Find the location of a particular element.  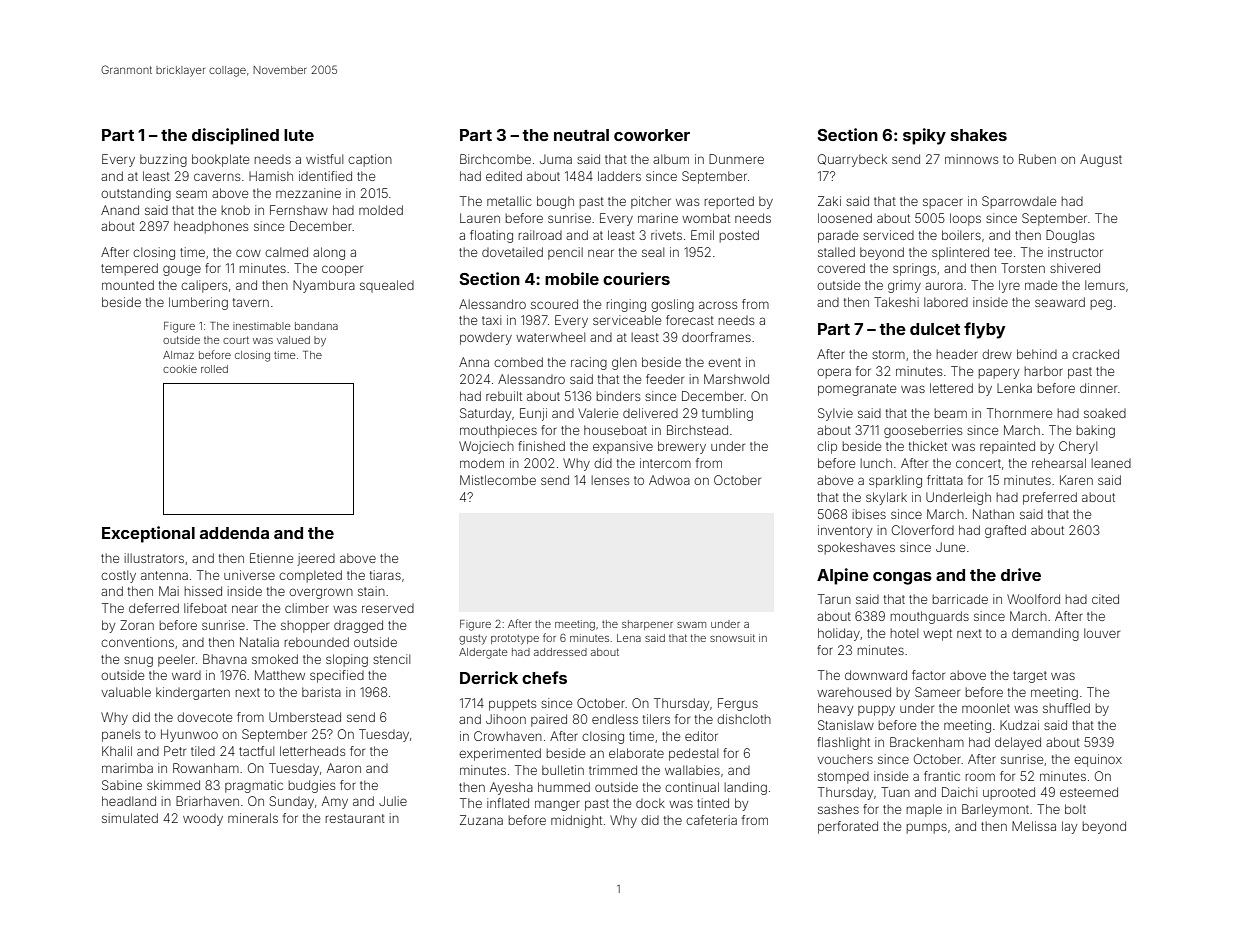

Marshwold is located at coordinates (736, 379).
